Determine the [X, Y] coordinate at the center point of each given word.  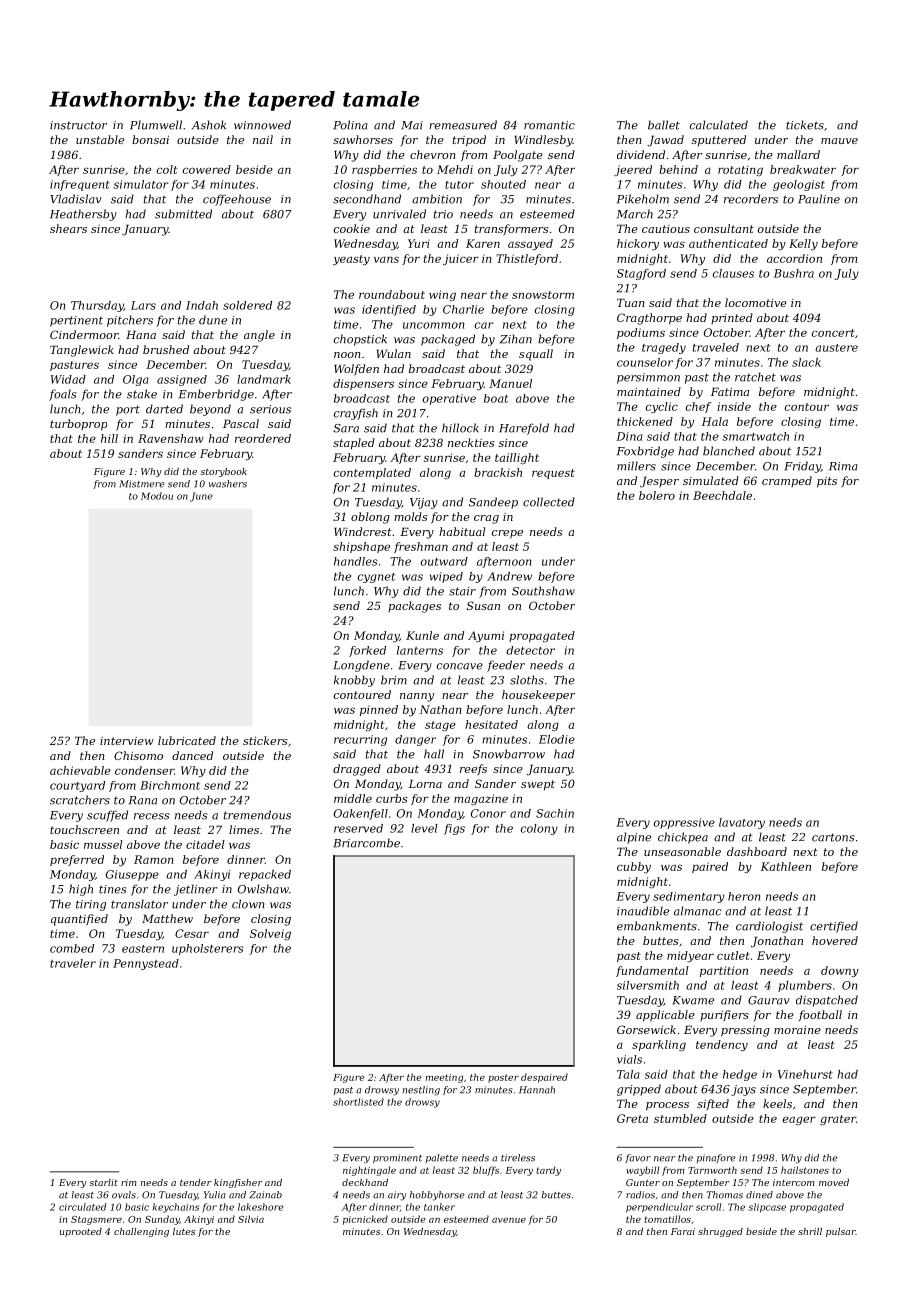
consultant [724, 228]
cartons [833, 837]
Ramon [154, 859]
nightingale [369, 1171]
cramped [787, 481]
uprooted [81, 1232]
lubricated [187, 740]
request [553, 474]
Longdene [361, 666]
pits [827, 482]
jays [743, 1090]
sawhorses [363, 139]
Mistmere [142, 484]
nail [263, 139]
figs [454, 829]
